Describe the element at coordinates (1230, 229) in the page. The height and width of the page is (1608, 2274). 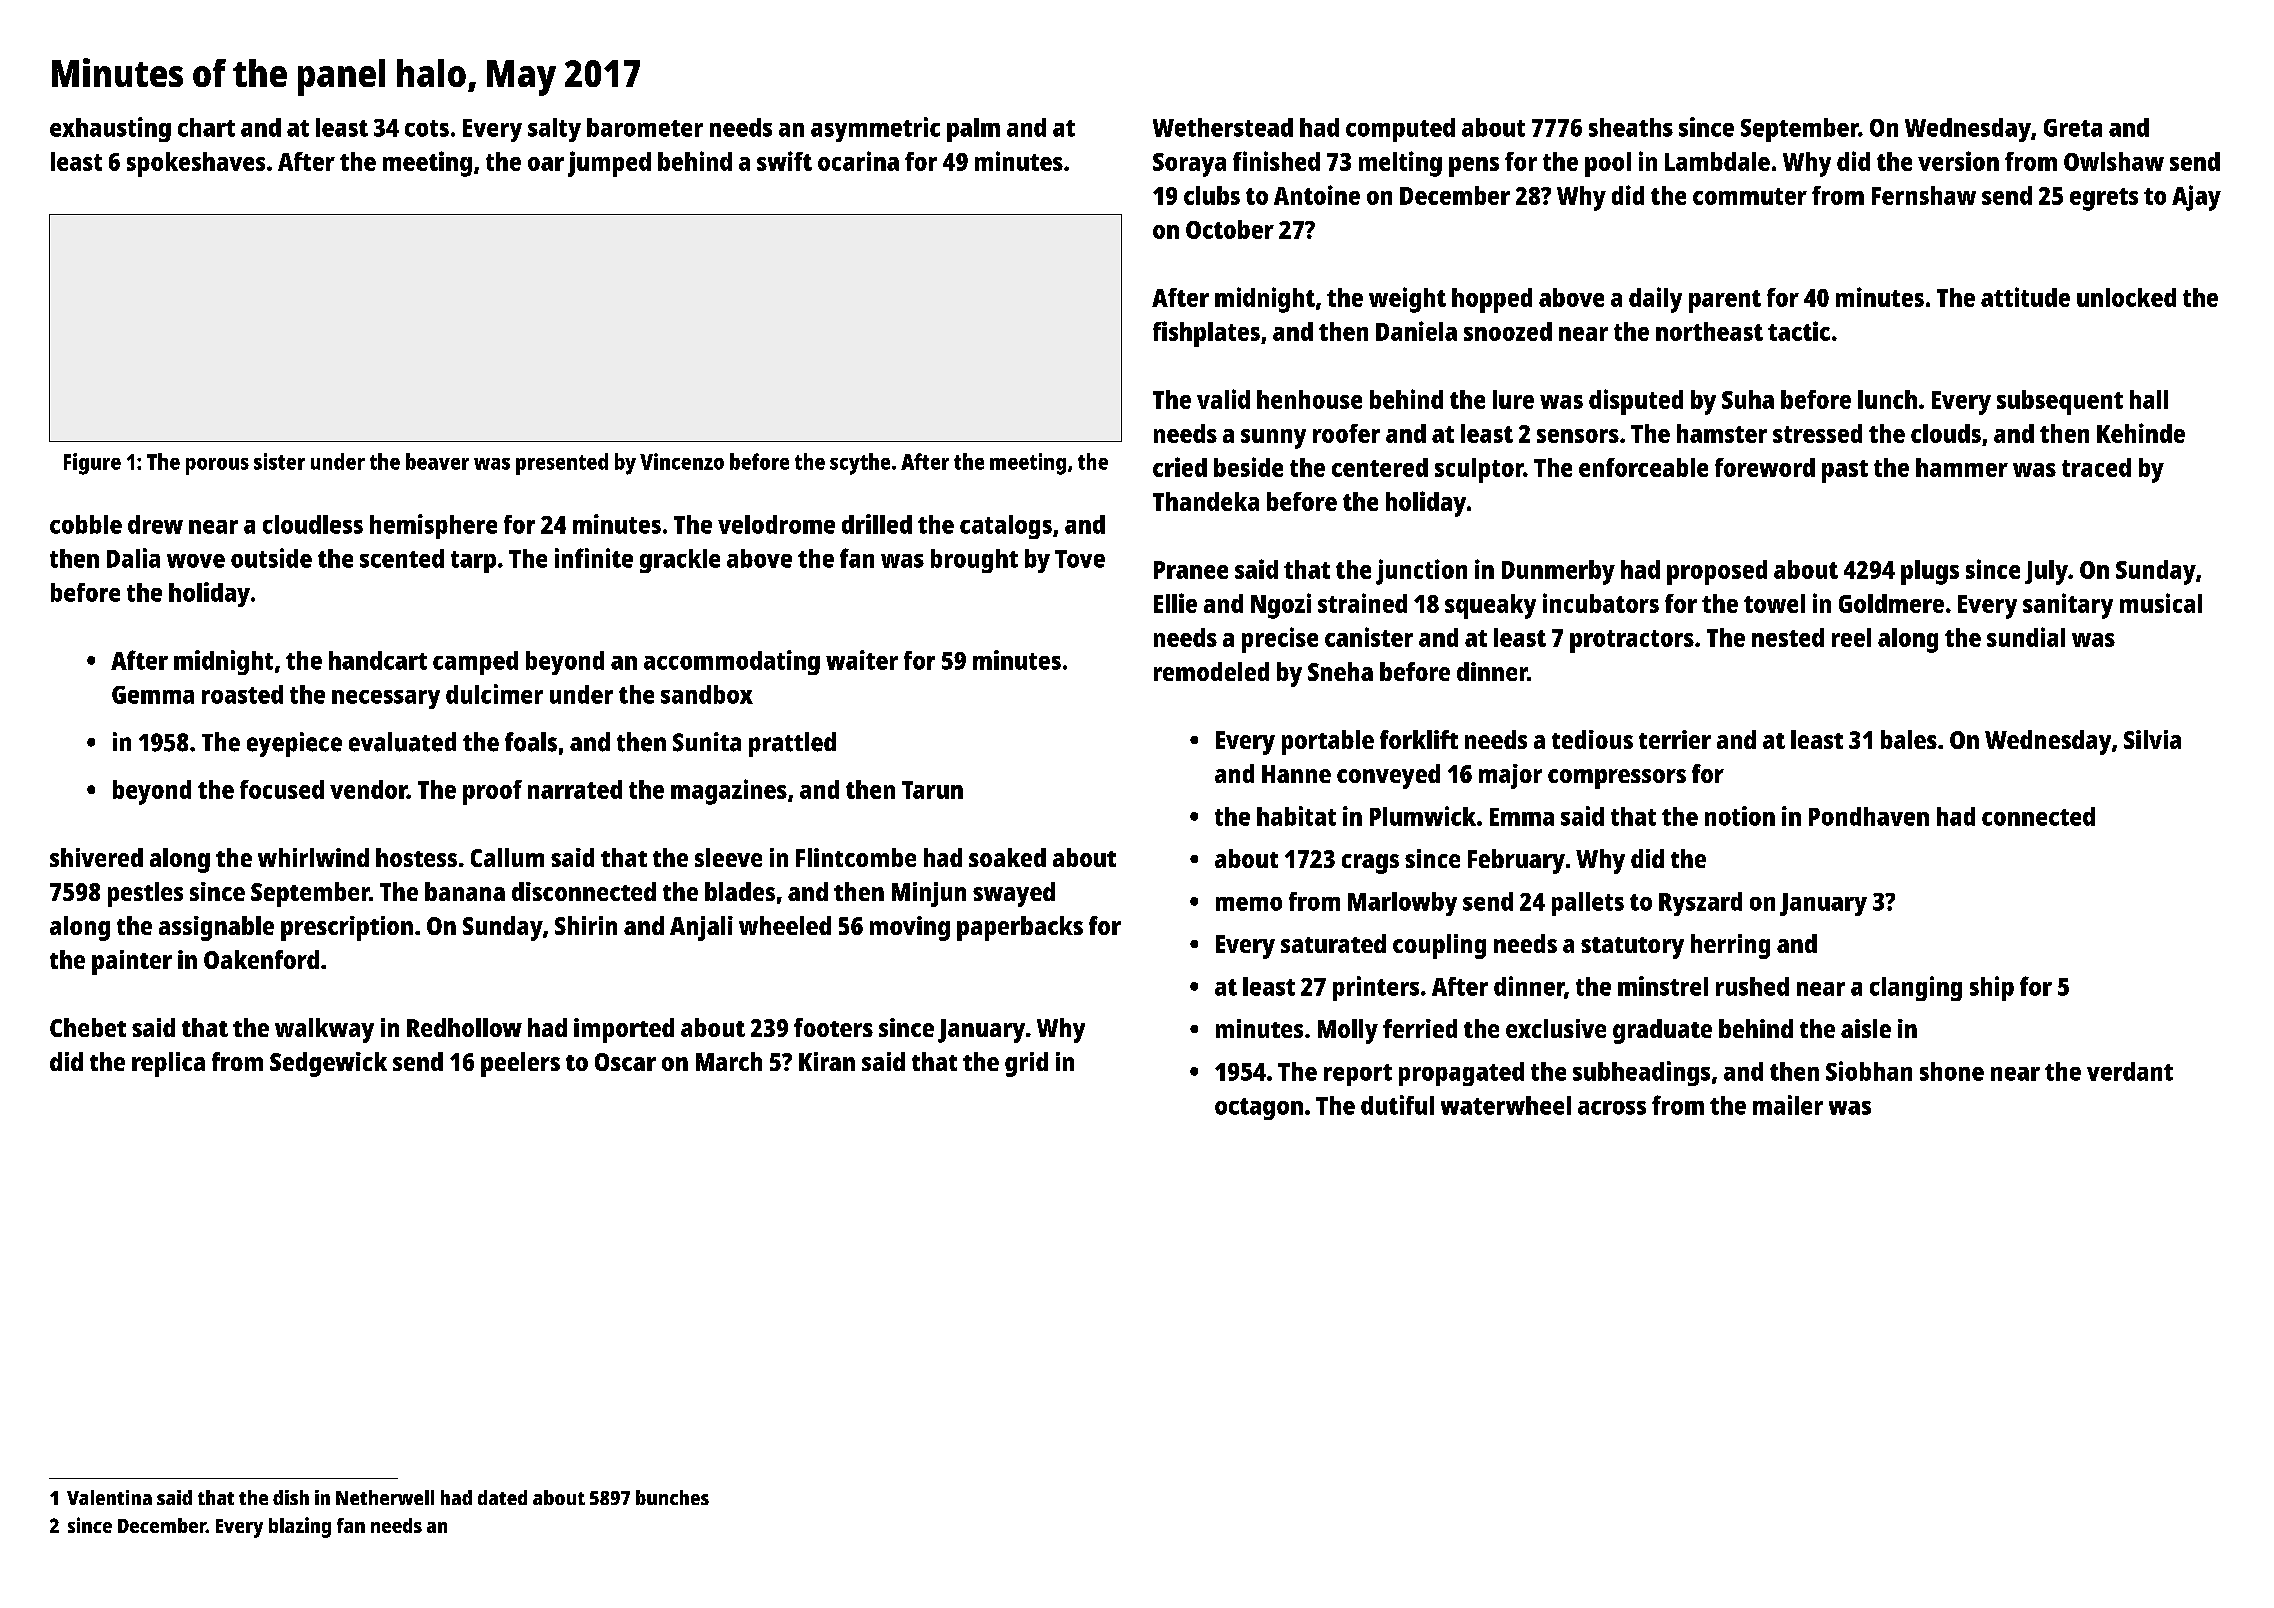
I see `October` at that location.
